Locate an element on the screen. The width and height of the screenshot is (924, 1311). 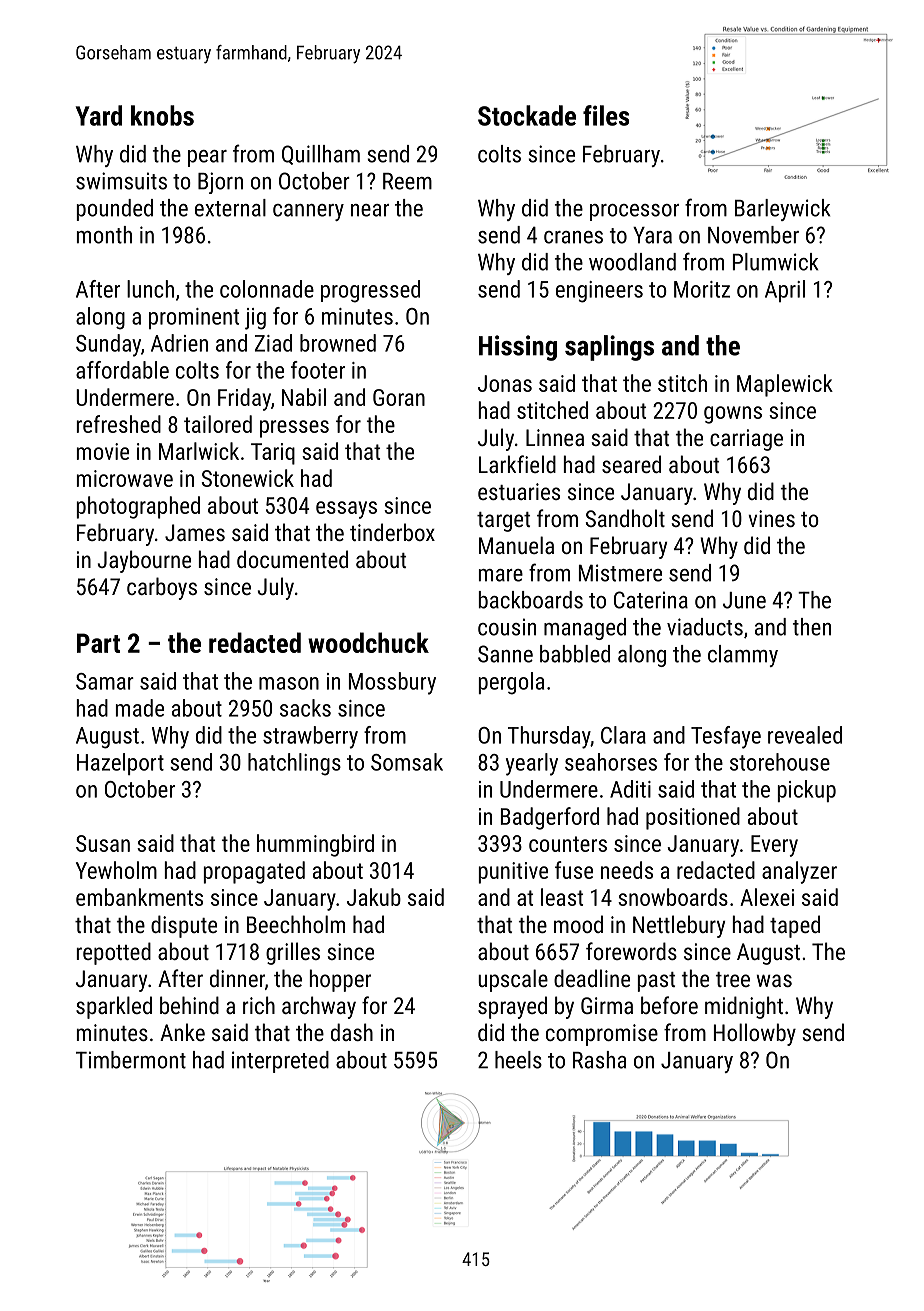
interpreted is located at coordinates (280, 1062).
